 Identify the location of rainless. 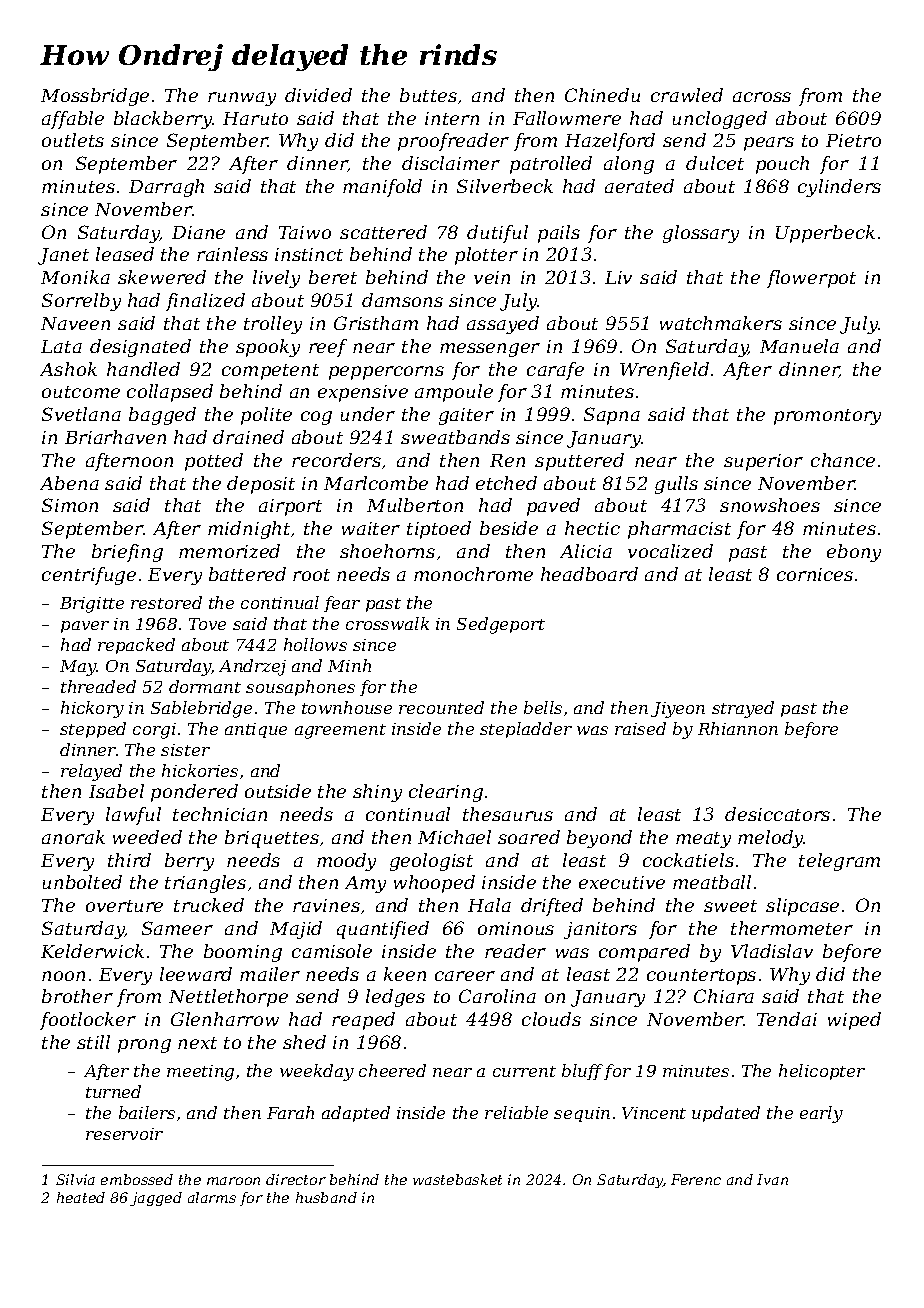
(232, 254).
